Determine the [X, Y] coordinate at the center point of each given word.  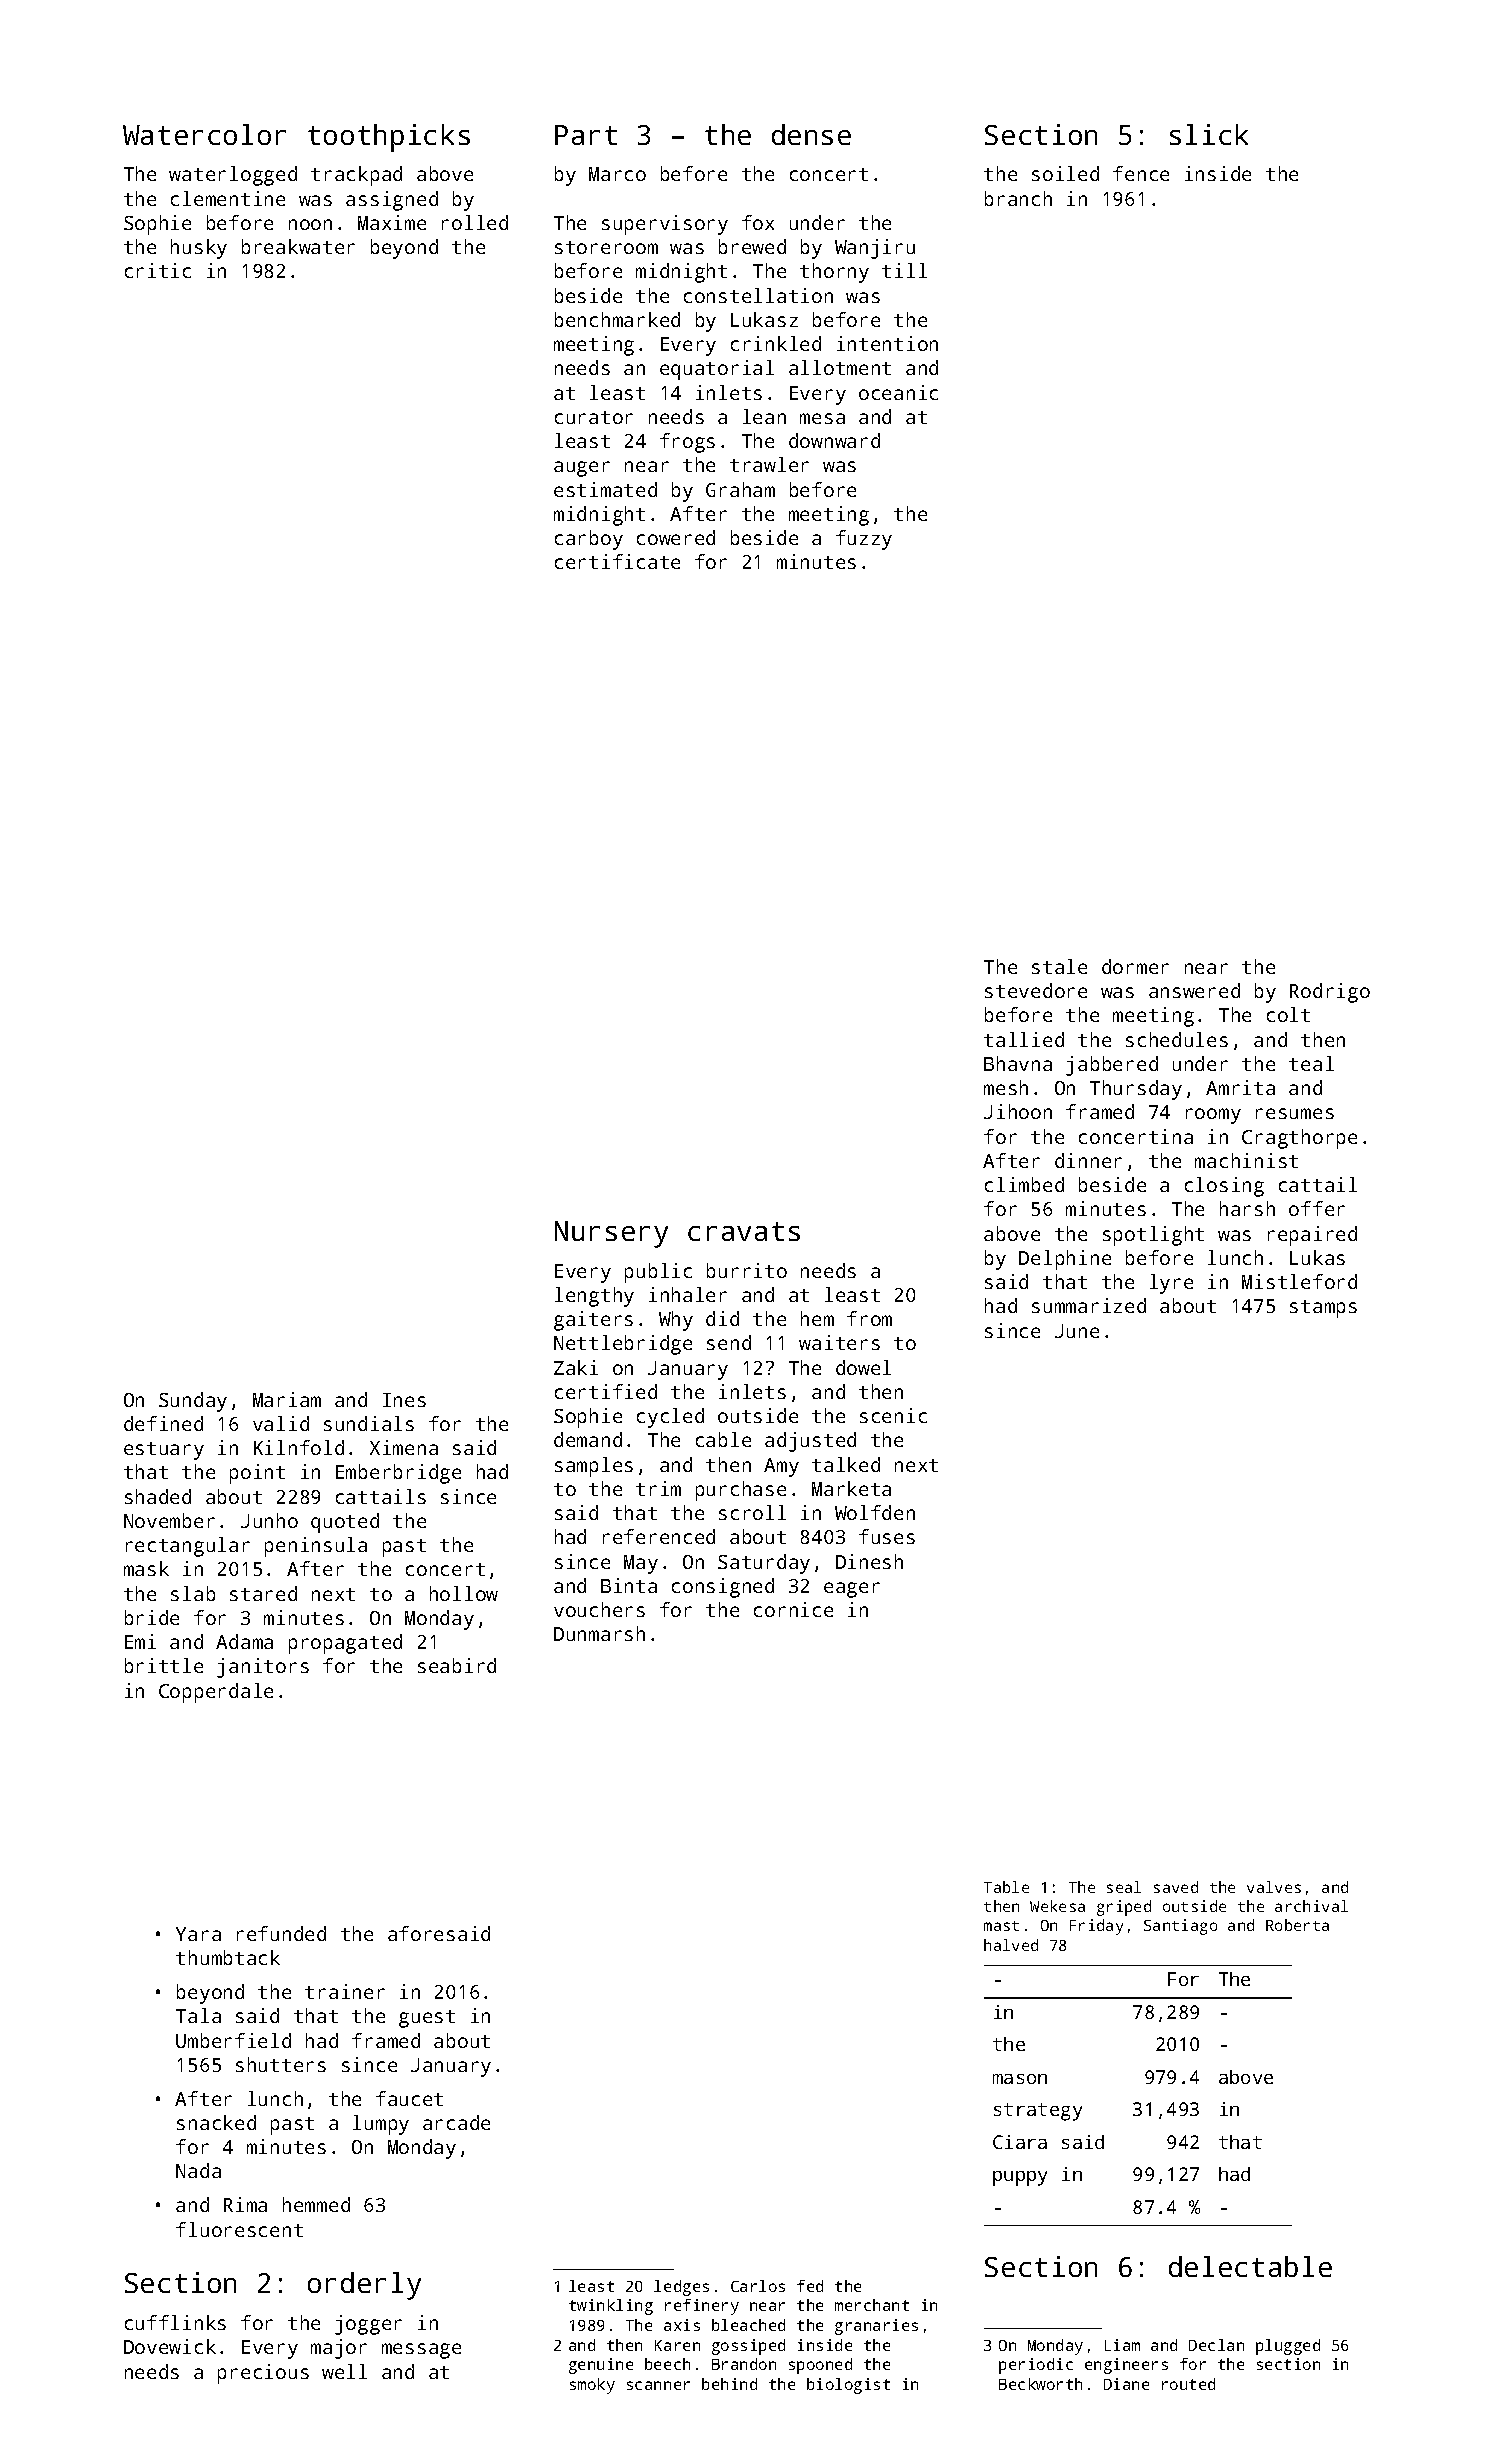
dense [811, 134]
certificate [617, 561]
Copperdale [216, 1693]
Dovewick [170, 2346]
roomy [1213, 1116]
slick [1209, 134]
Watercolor [204, 134]
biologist [848, 2386]
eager [852, 1590]
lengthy [594, 1297]
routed [1188, 2384]
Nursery [611, 1234]
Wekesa [1057, 1906]
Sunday [193, 1402]
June [1077, 1331]
